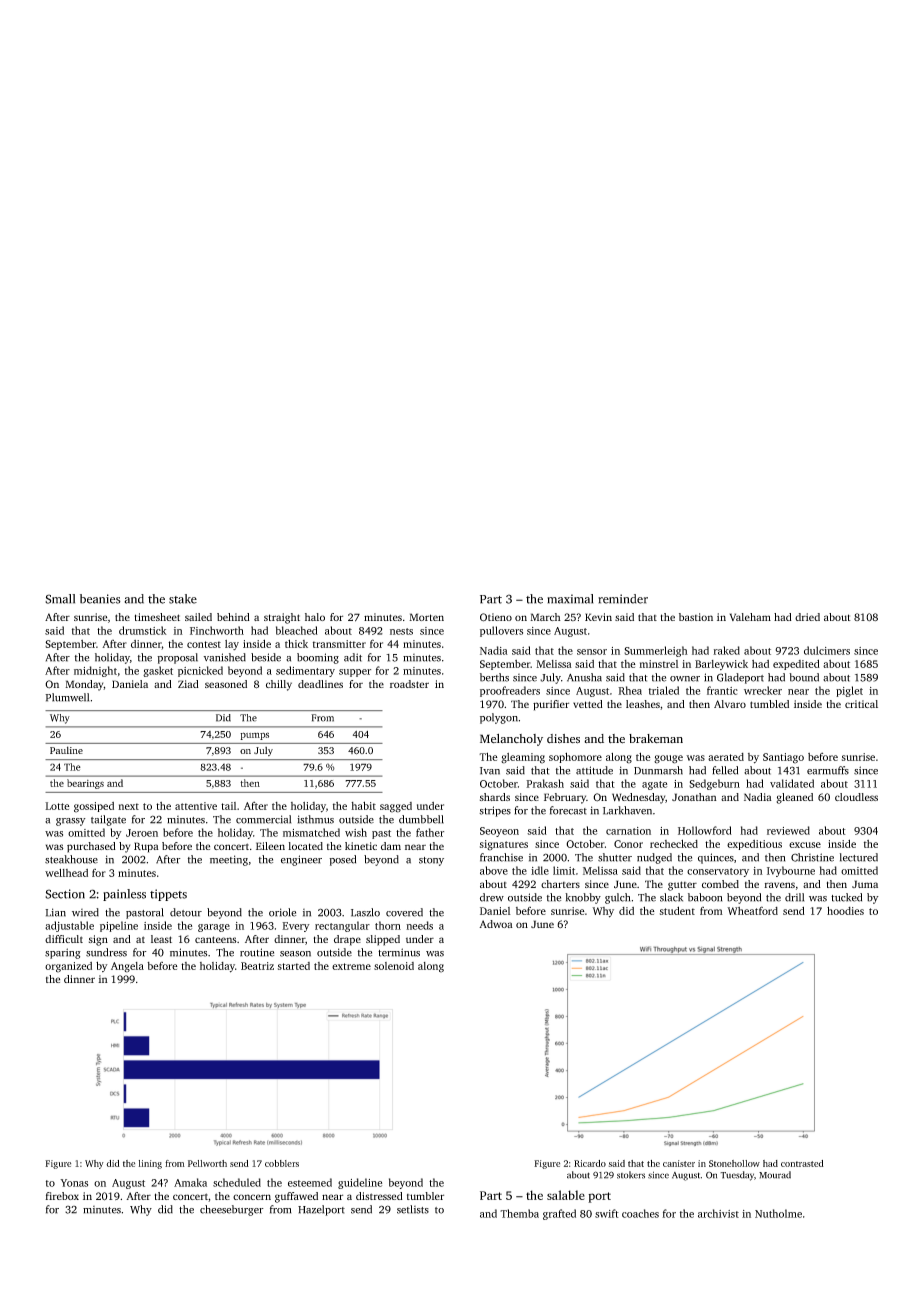 This screenshot has height=1308, width=924. Describe the element at coordinates (658, 770) in the screenshot. I see `Dunmarsh` at that location.
